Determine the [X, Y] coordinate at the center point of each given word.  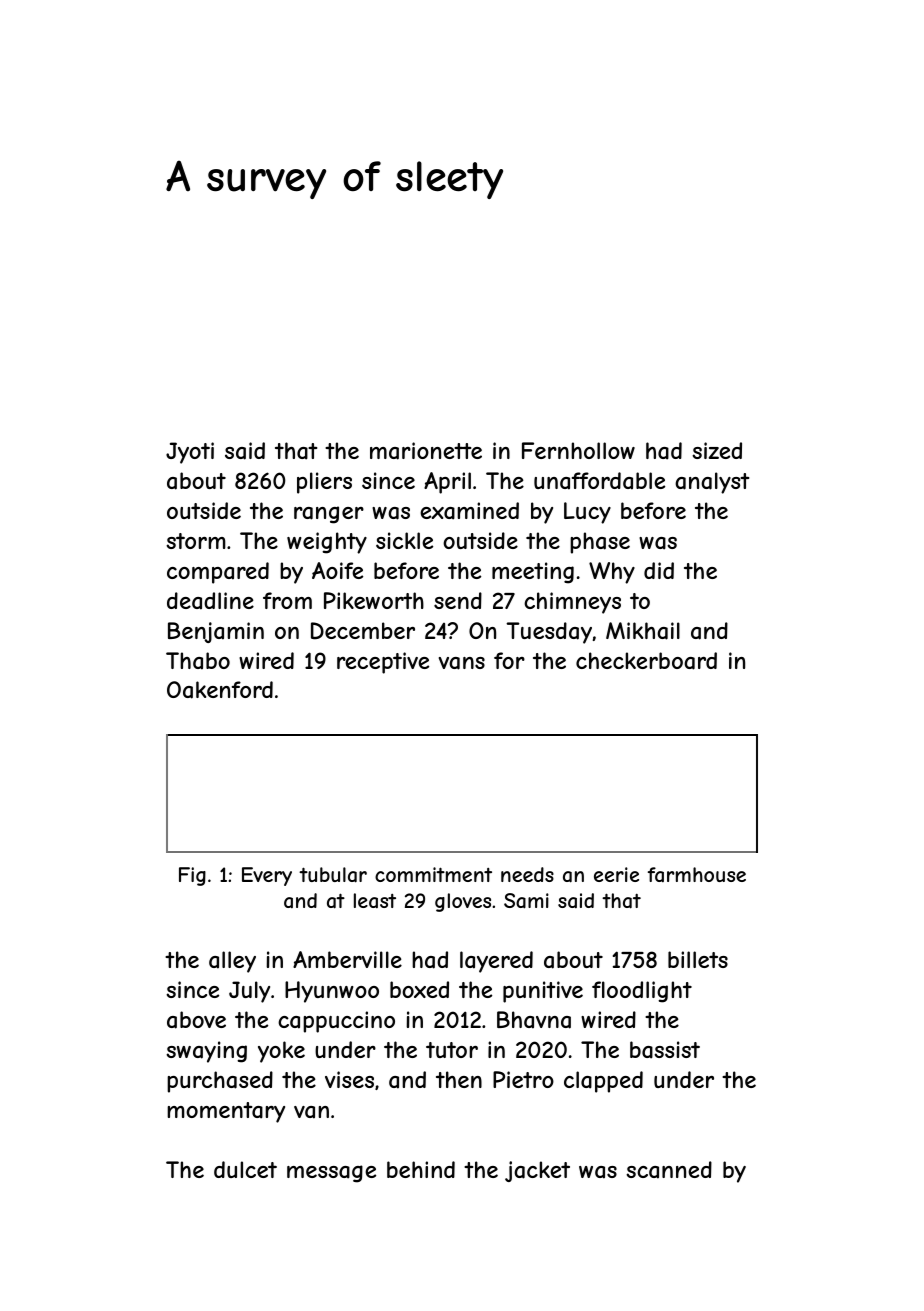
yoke [281, 1052]
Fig [192, 876]
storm [196, 541]
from [287, 600]
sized [717, 450]
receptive [383, 663]
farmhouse [697, 874]
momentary [226, 1112]
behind [421, 1169]
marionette [426, 451]
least [375, 900]
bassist [665, 1050]
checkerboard [646, 661]
